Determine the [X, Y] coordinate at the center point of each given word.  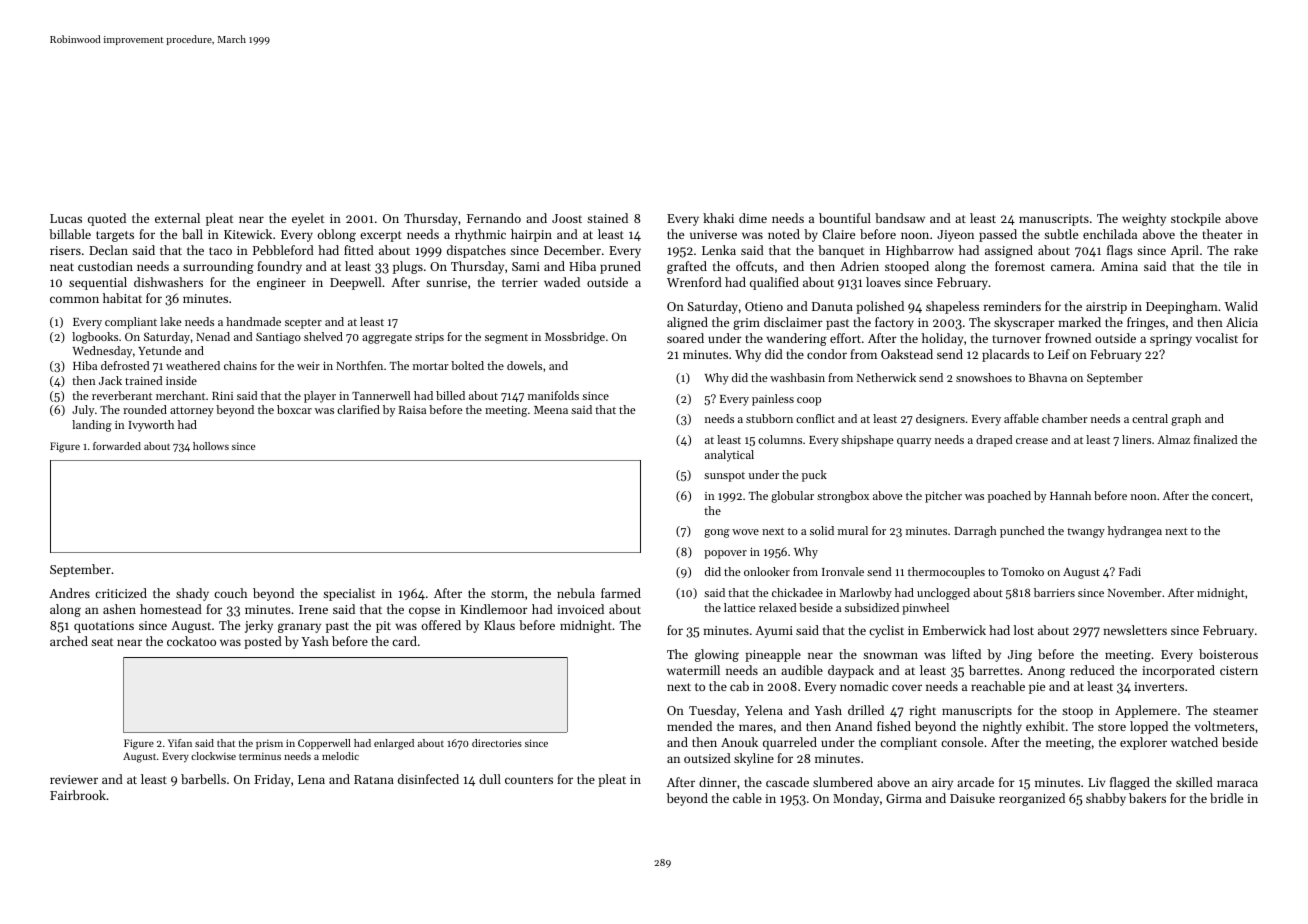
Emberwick [954, 630]
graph [1186, 420]
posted [263, 642]
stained [607, 218]
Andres [69, 593]
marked [1079, 322]
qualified [774, 283]
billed [450, 395]
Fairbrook [78, 795]
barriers [1054, 592]
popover [725, 554]
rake [1246, 250]
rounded [145, 409]
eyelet [308, 219]
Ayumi [774, 632]
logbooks [95, 338]
